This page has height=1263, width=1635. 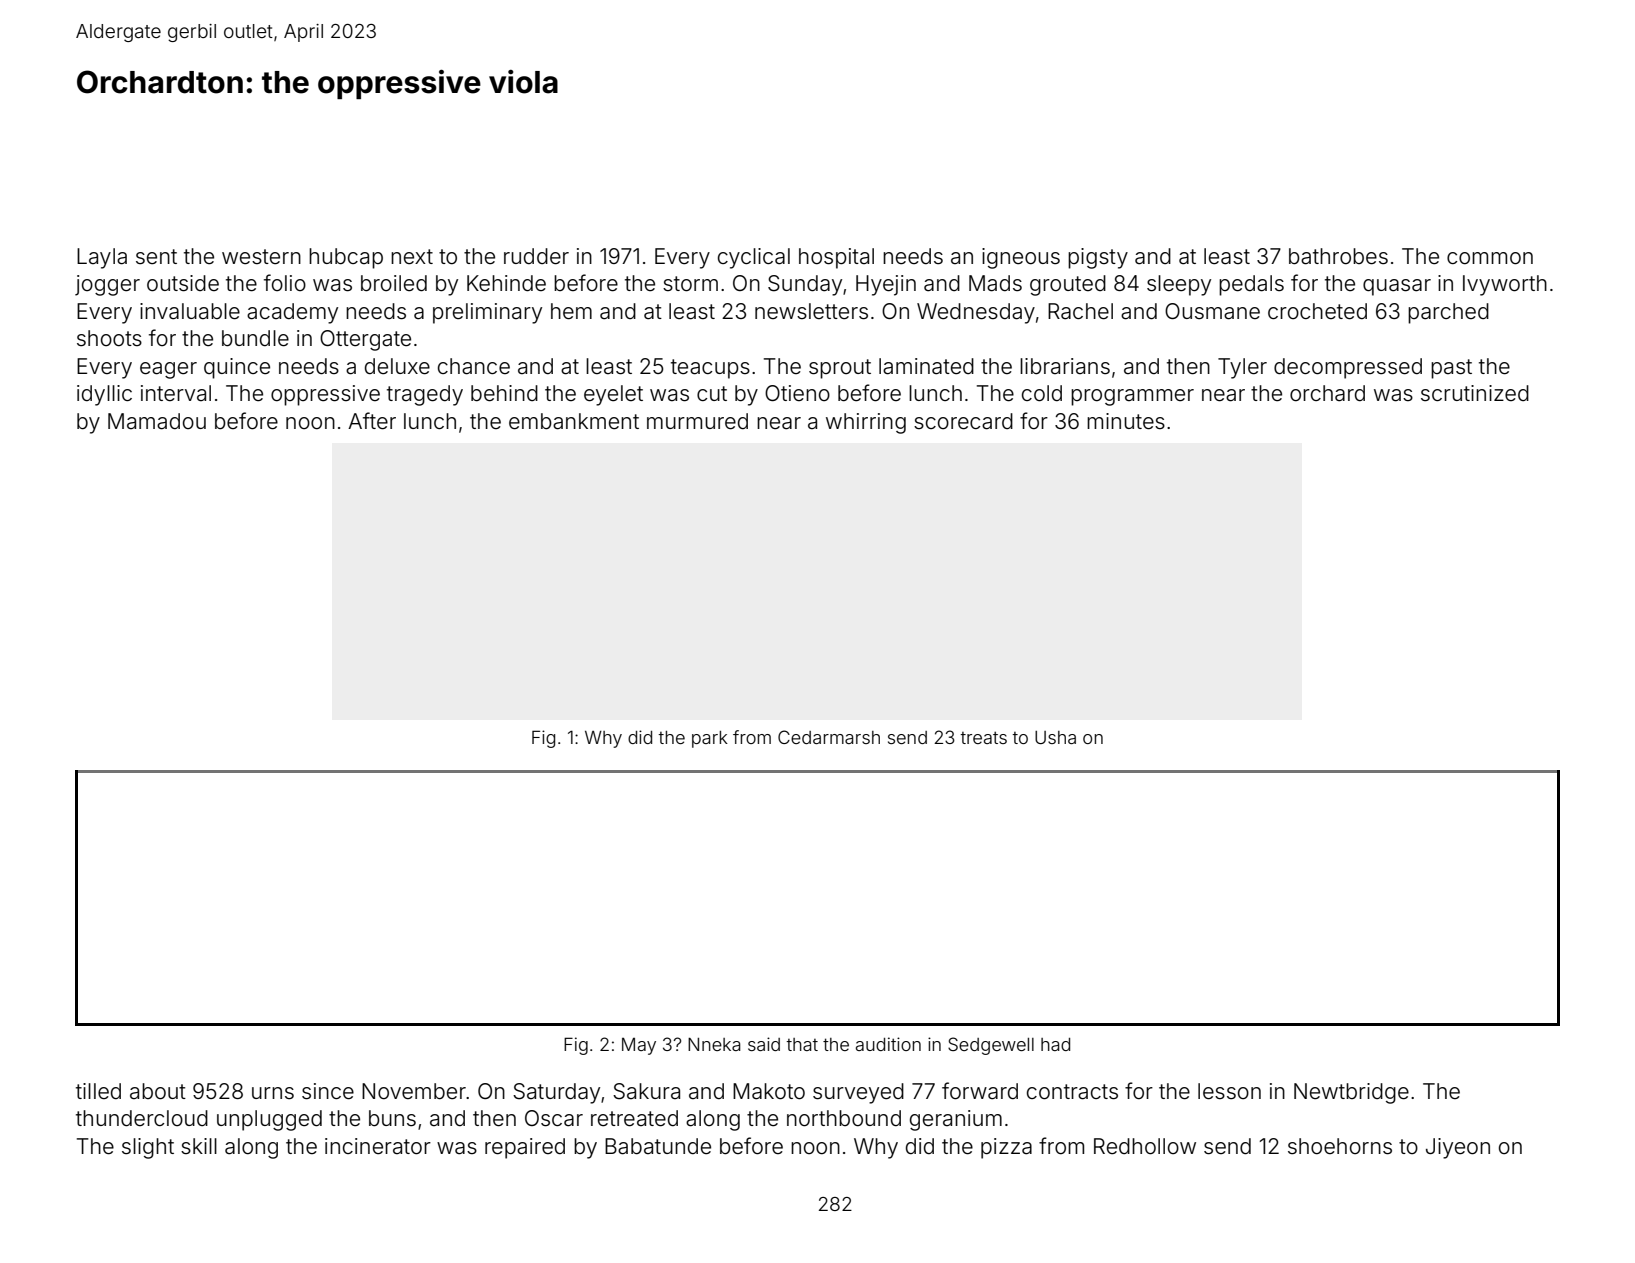 What do you see at coordinates (866, 423) in the page?
I see `whirring` at bounding box center [866, 423].
